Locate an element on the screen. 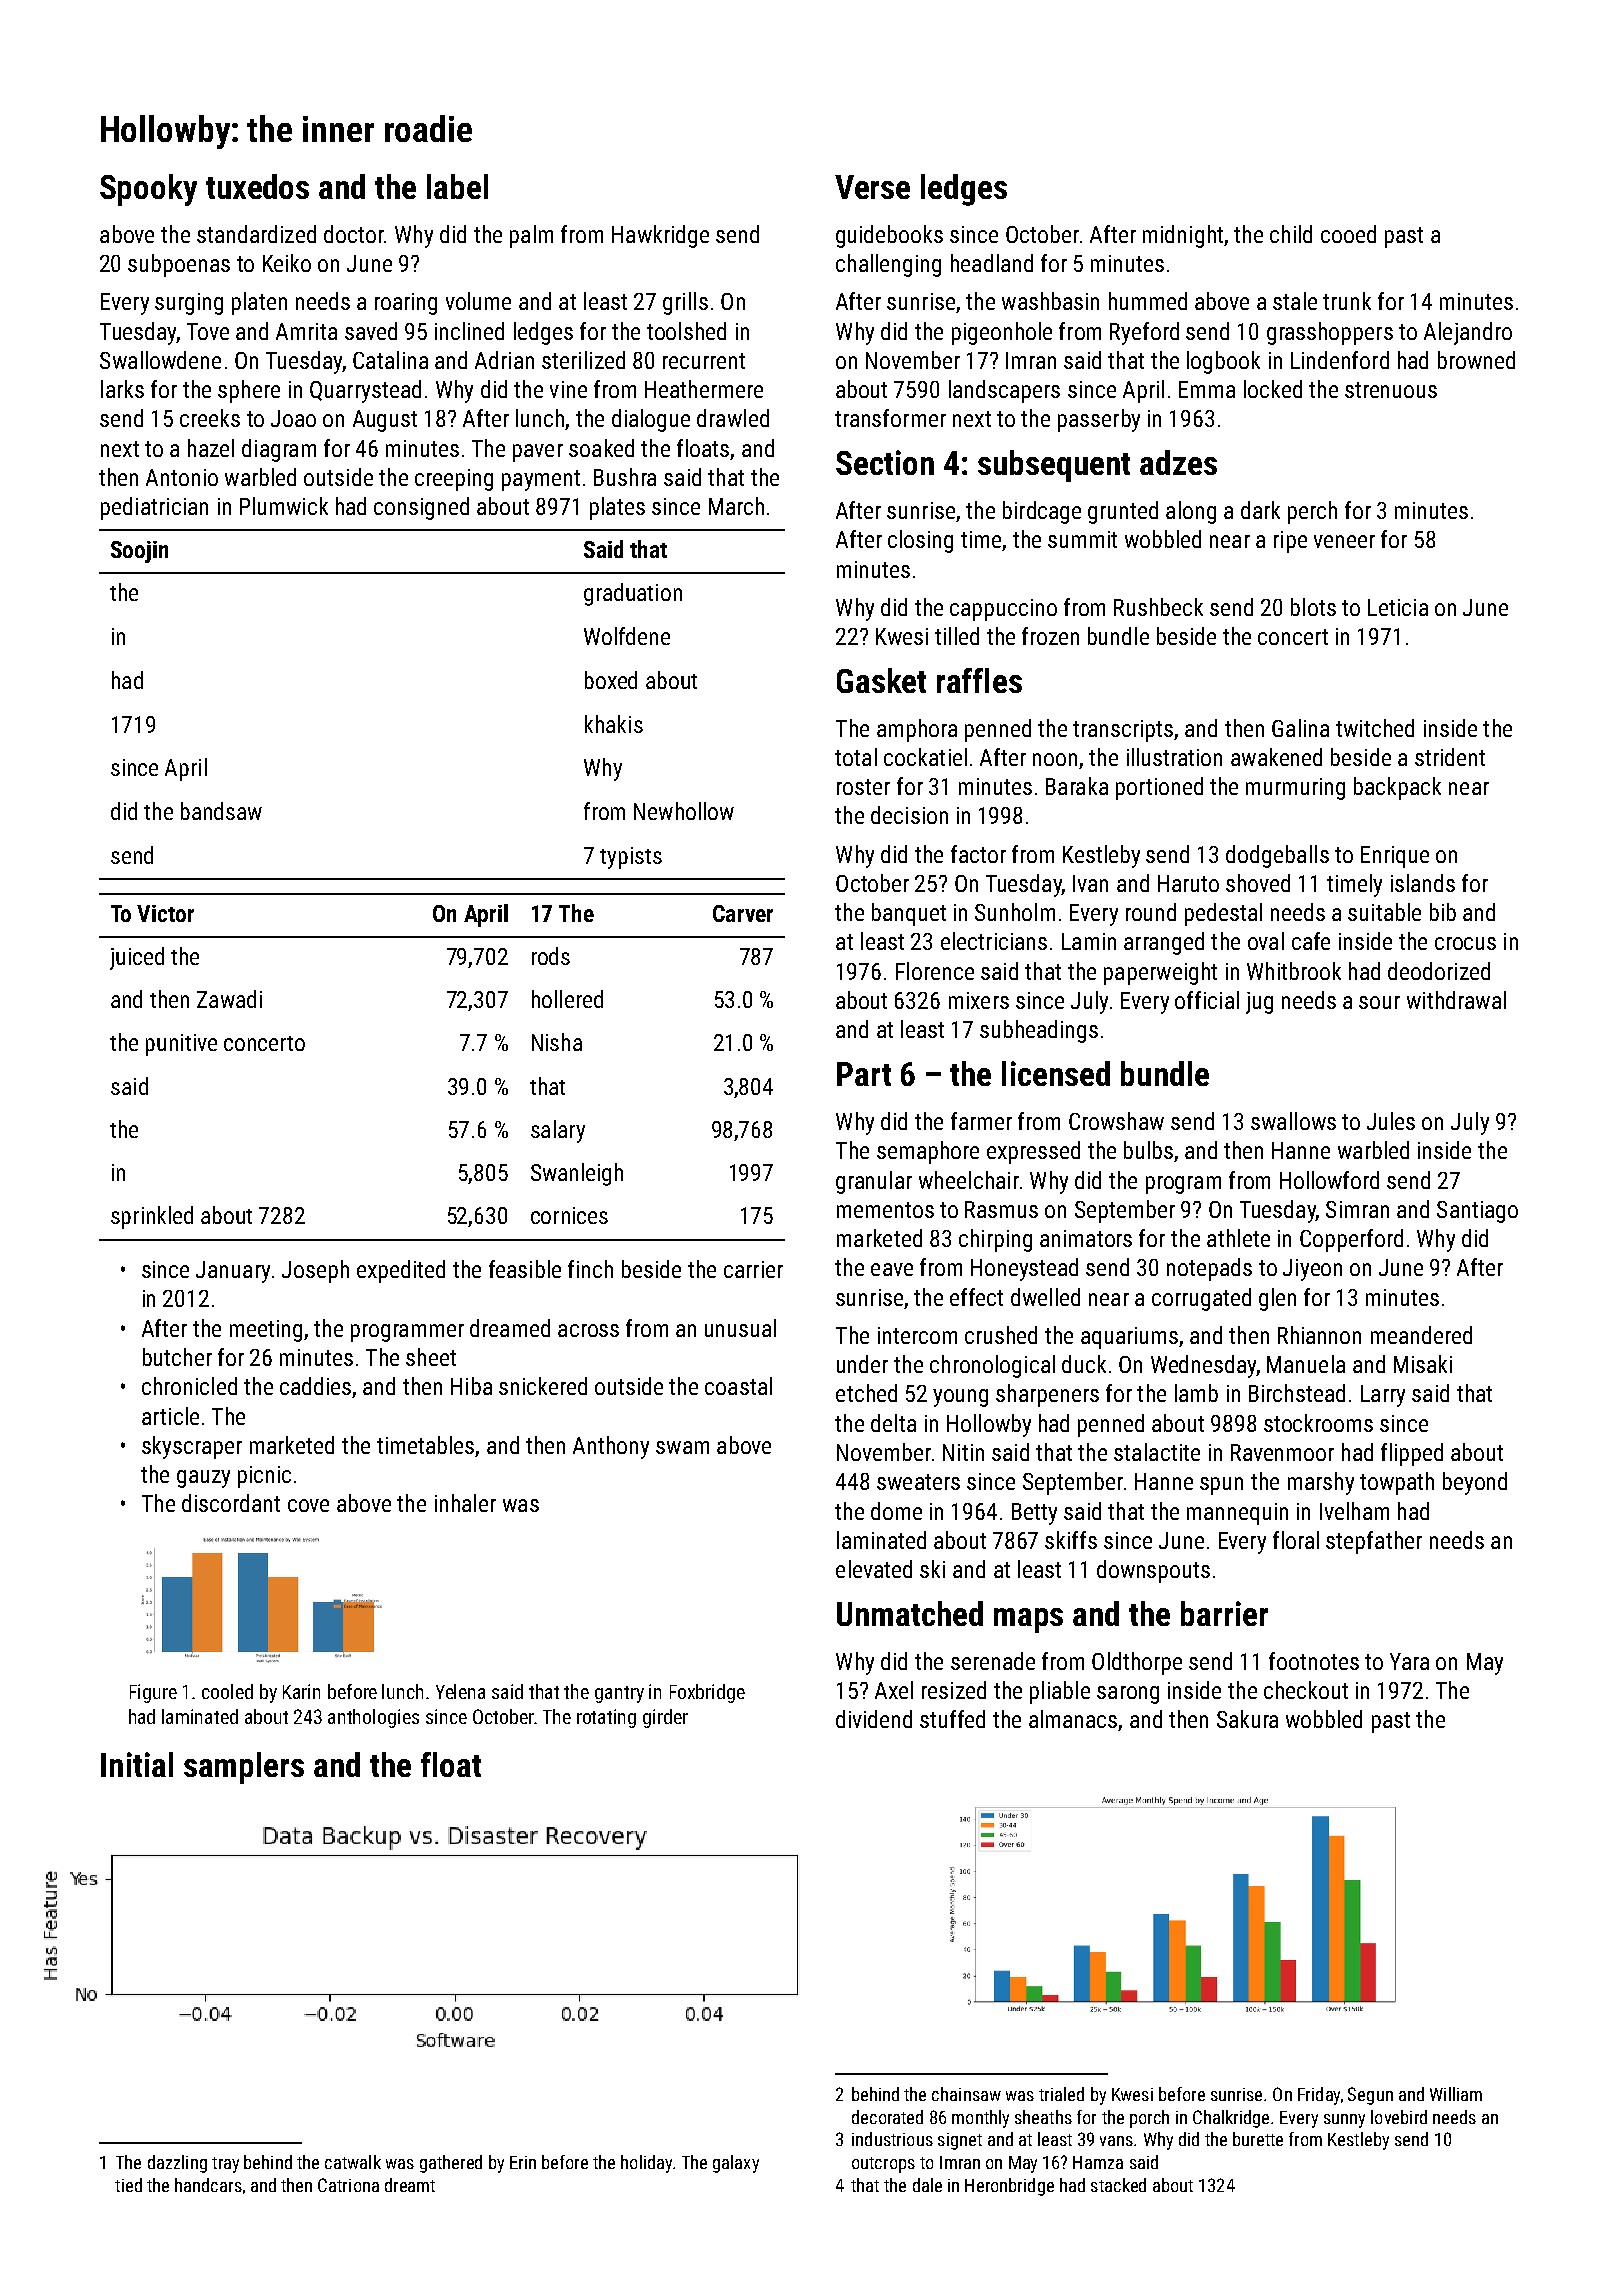 The height and width of the screenshot is (2292, 1620). swam is located at coordinates (682, 1447).
